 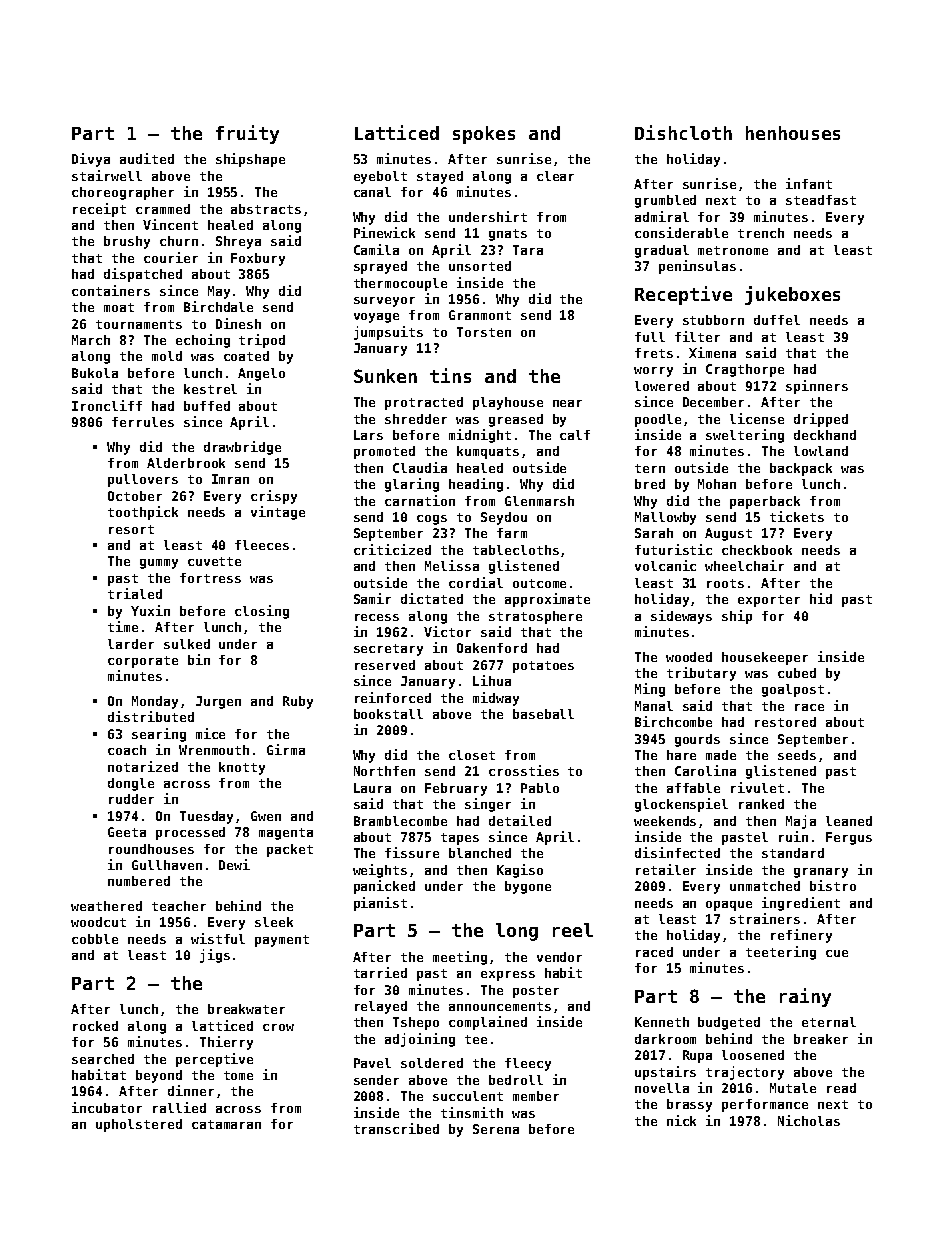 What do you see at coordinates (127, 750) in the document?
I see `coach` at bounding box center [127, 750].
